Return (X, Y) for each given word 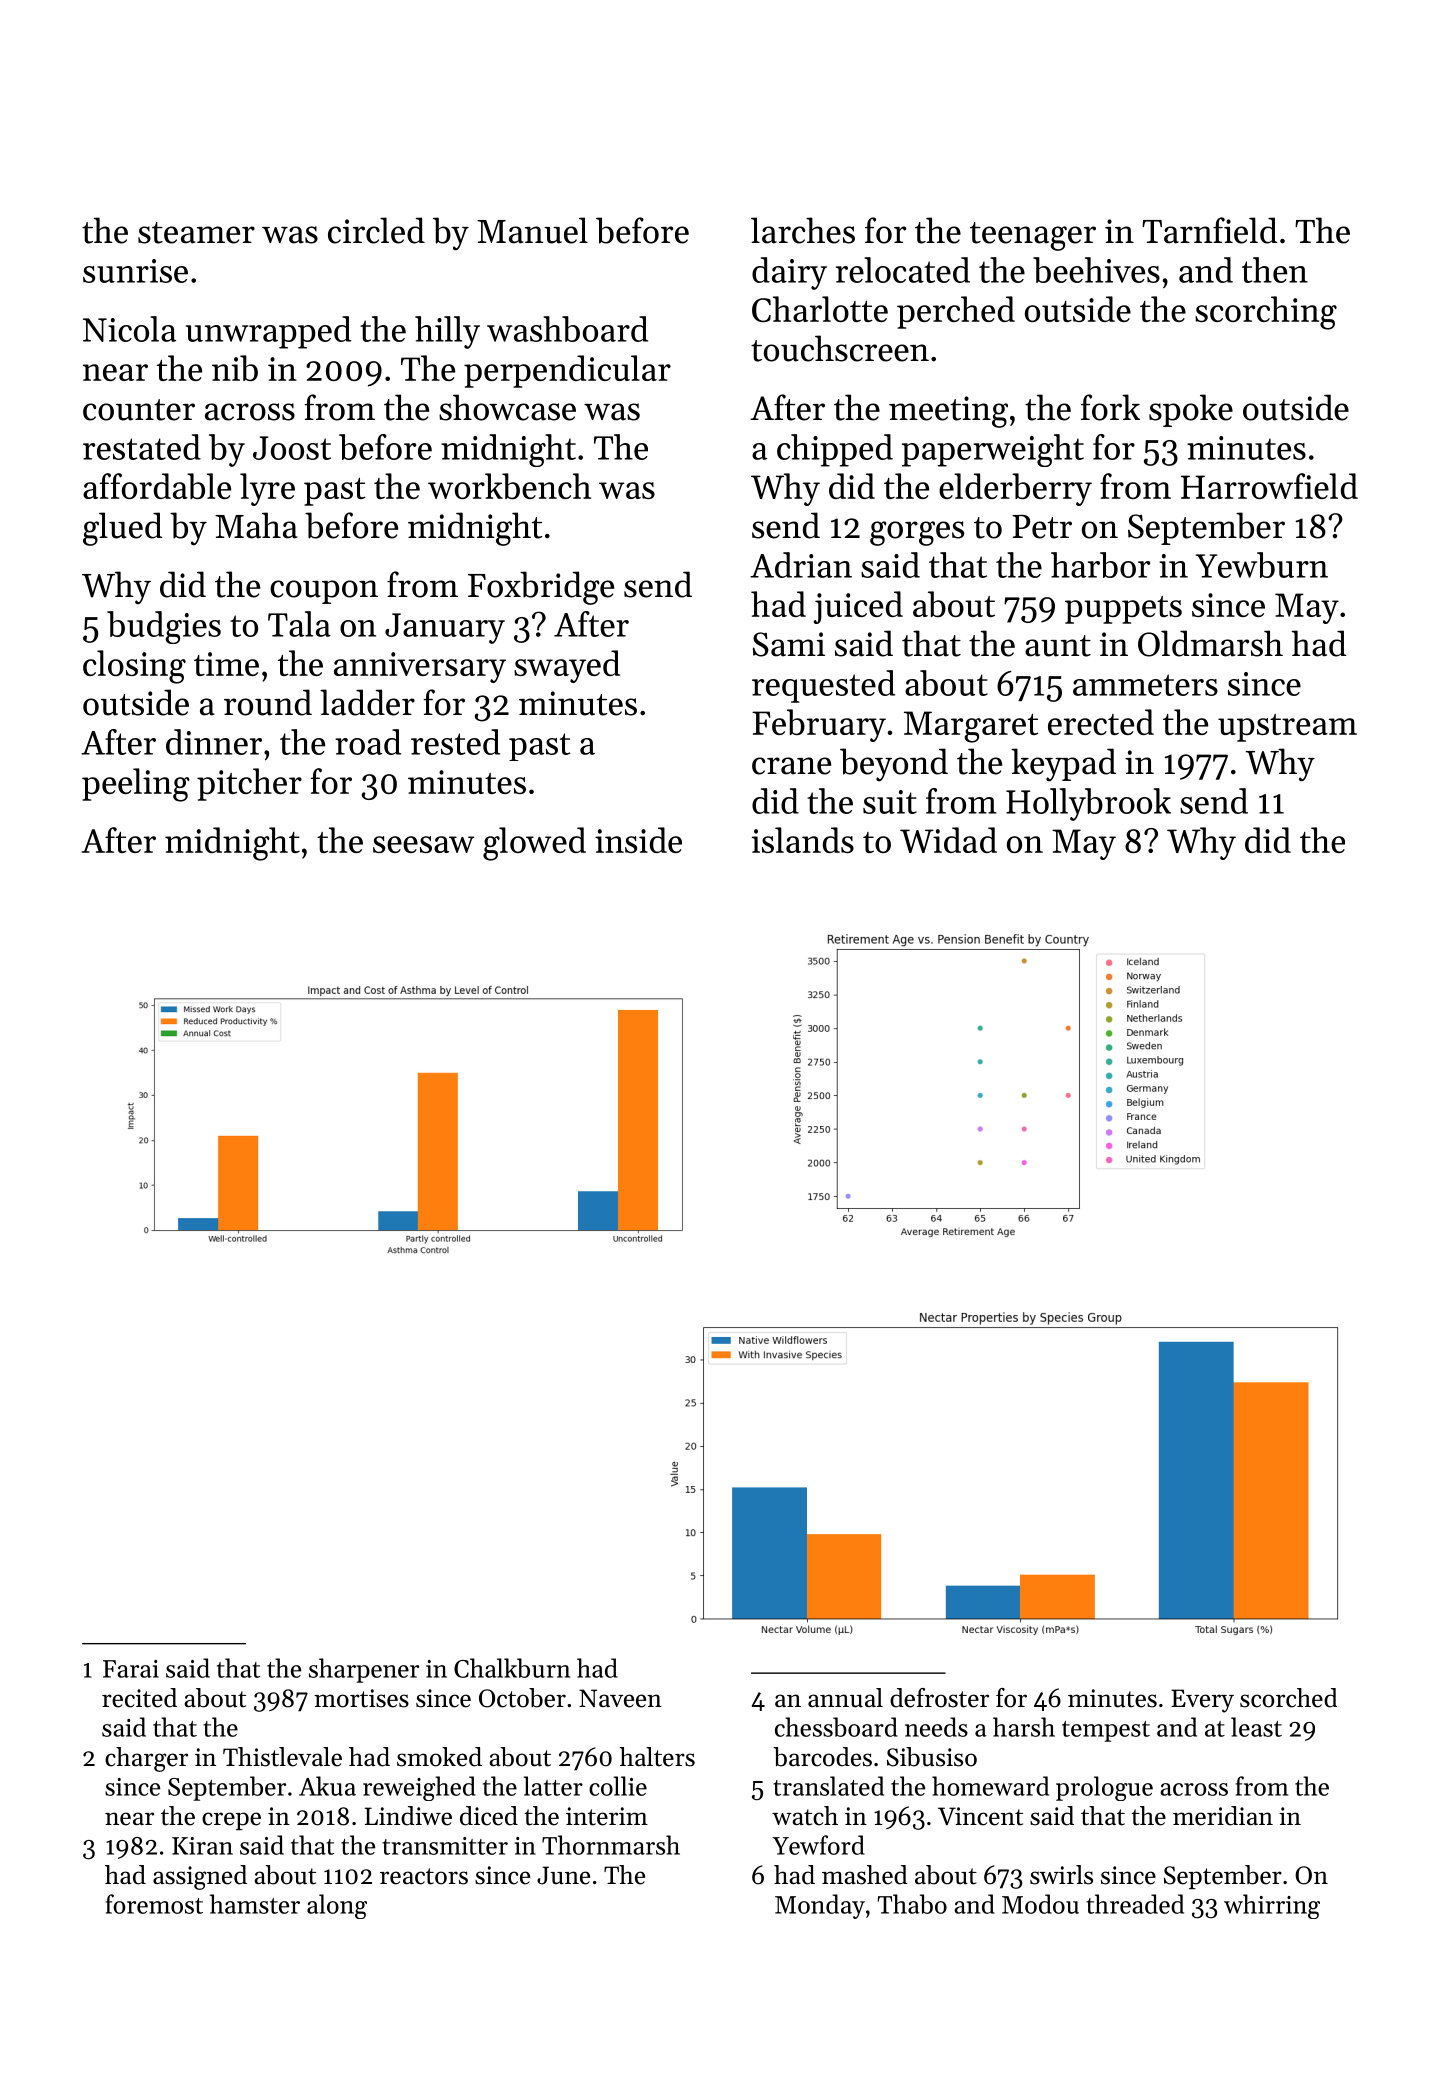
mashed (865, 1875)
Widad (948, 840)
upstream (1287, 728)
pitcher (249, 784)
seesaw (424, 844)
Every (1202, 1701)
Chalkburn (512, 1668)
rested (455, 742)
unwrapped (268, 332)
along (337, 1906)
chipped (835, 450)
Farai (131, 1669)
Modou (1040, 1904)
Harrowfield (1269, 486)
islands (803, 840)
